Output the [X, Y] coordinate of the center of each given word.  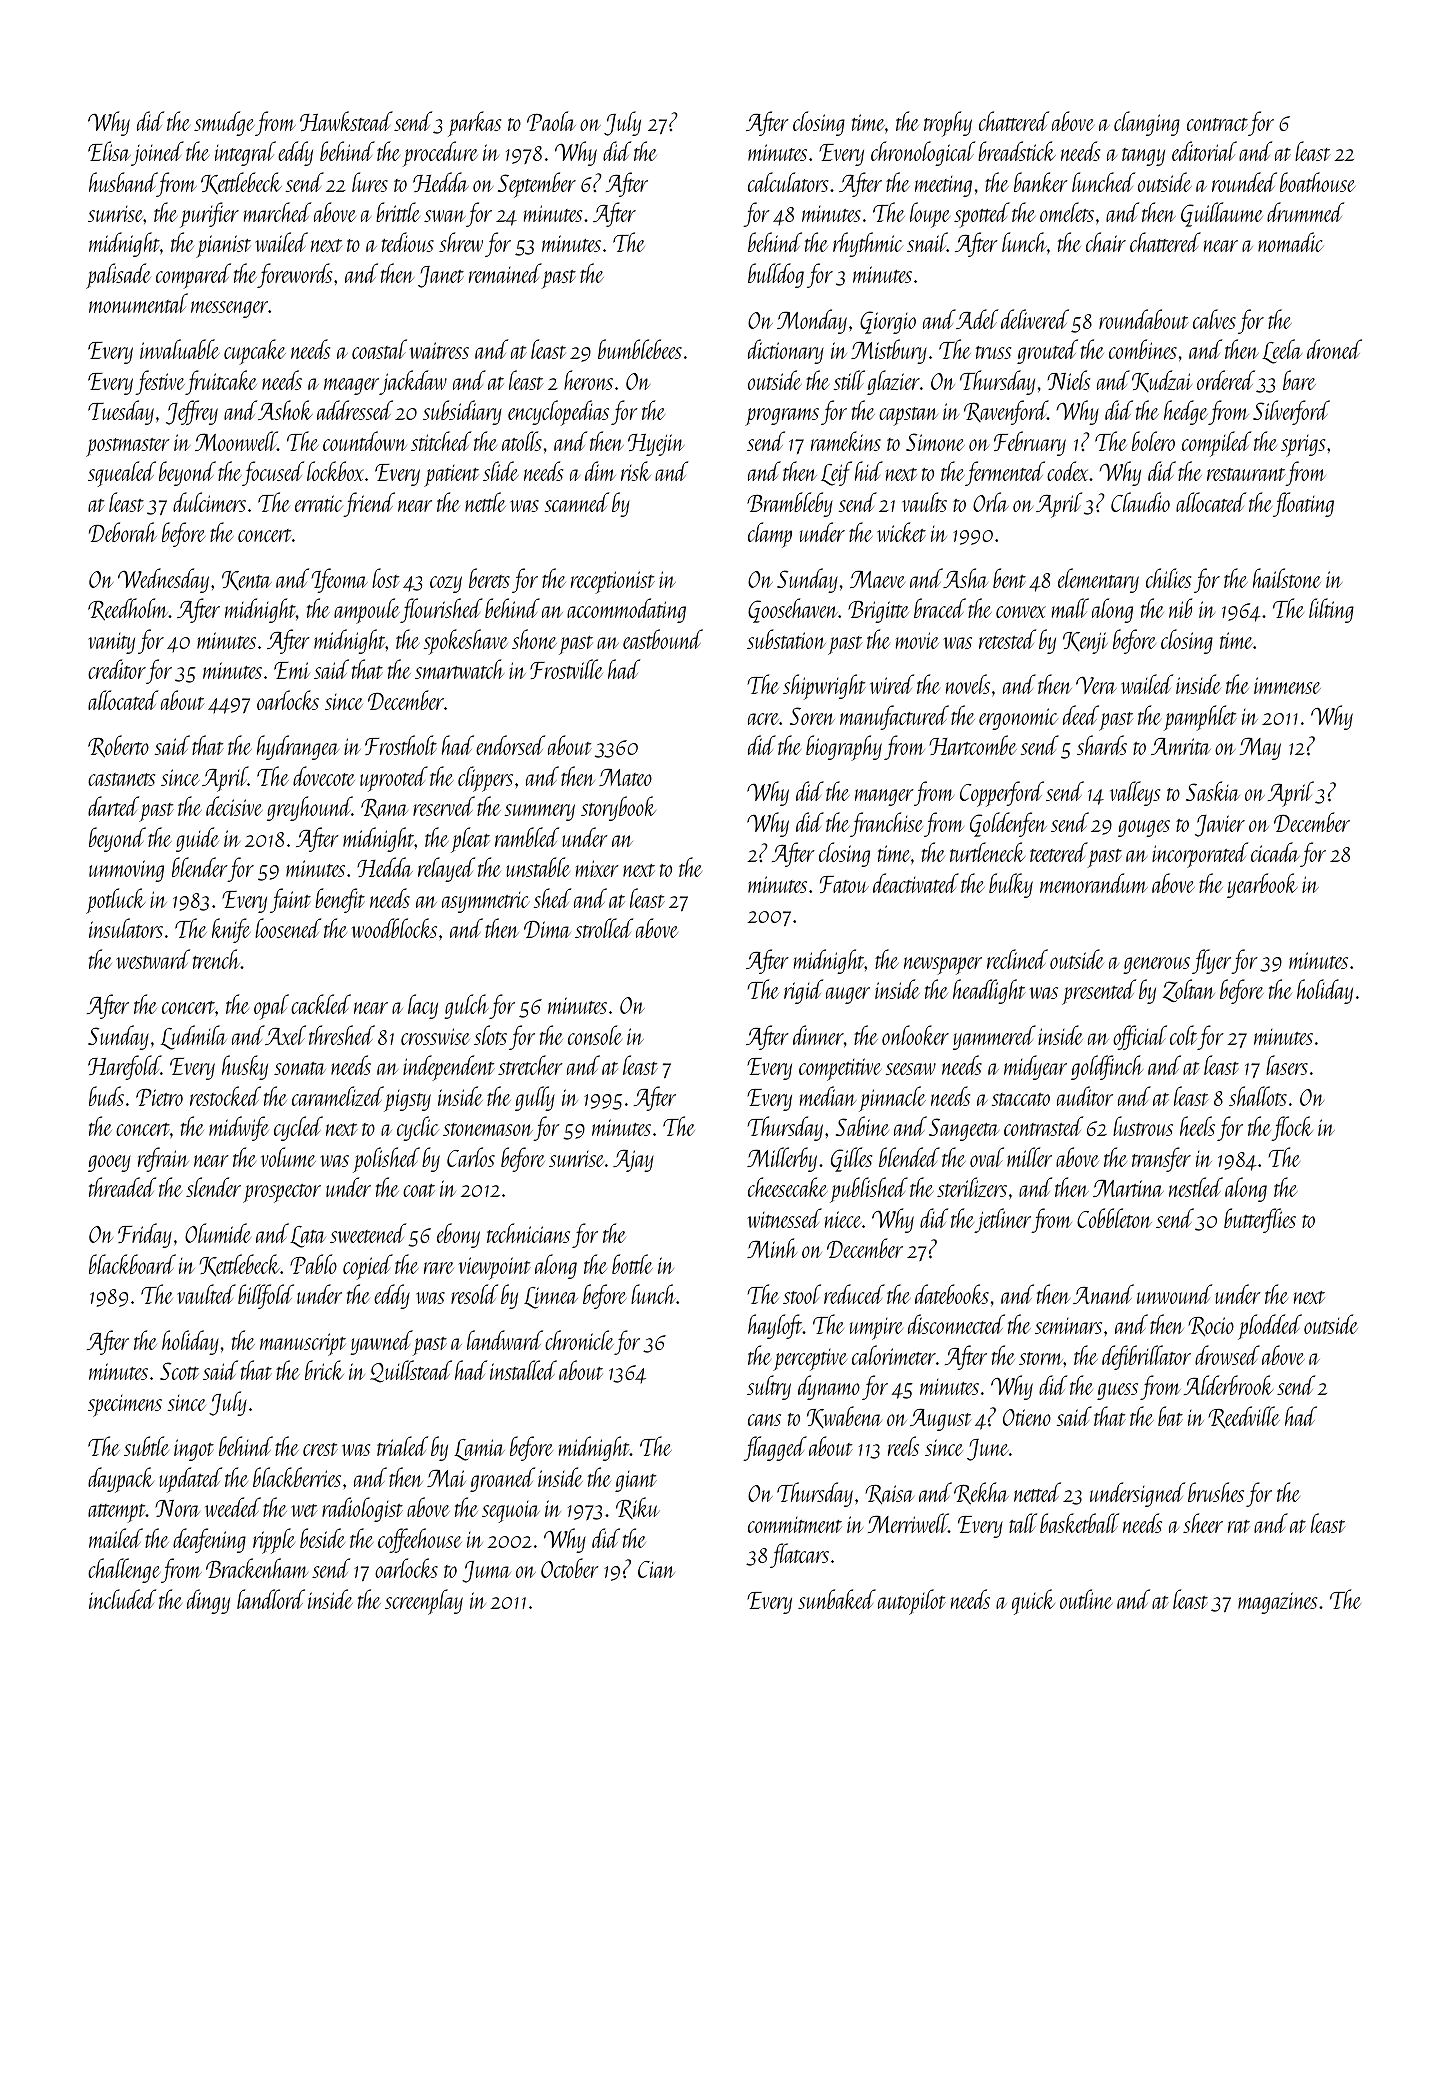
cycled [298, 1128]
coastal [379, 349]
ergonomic [1018, 719]
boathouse [1318, 182]
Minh [772, 1248]
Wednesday [163, 580]
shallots [1258, 1096]
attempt [117, 1513]
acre [764, 719]
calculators [788, 182]
